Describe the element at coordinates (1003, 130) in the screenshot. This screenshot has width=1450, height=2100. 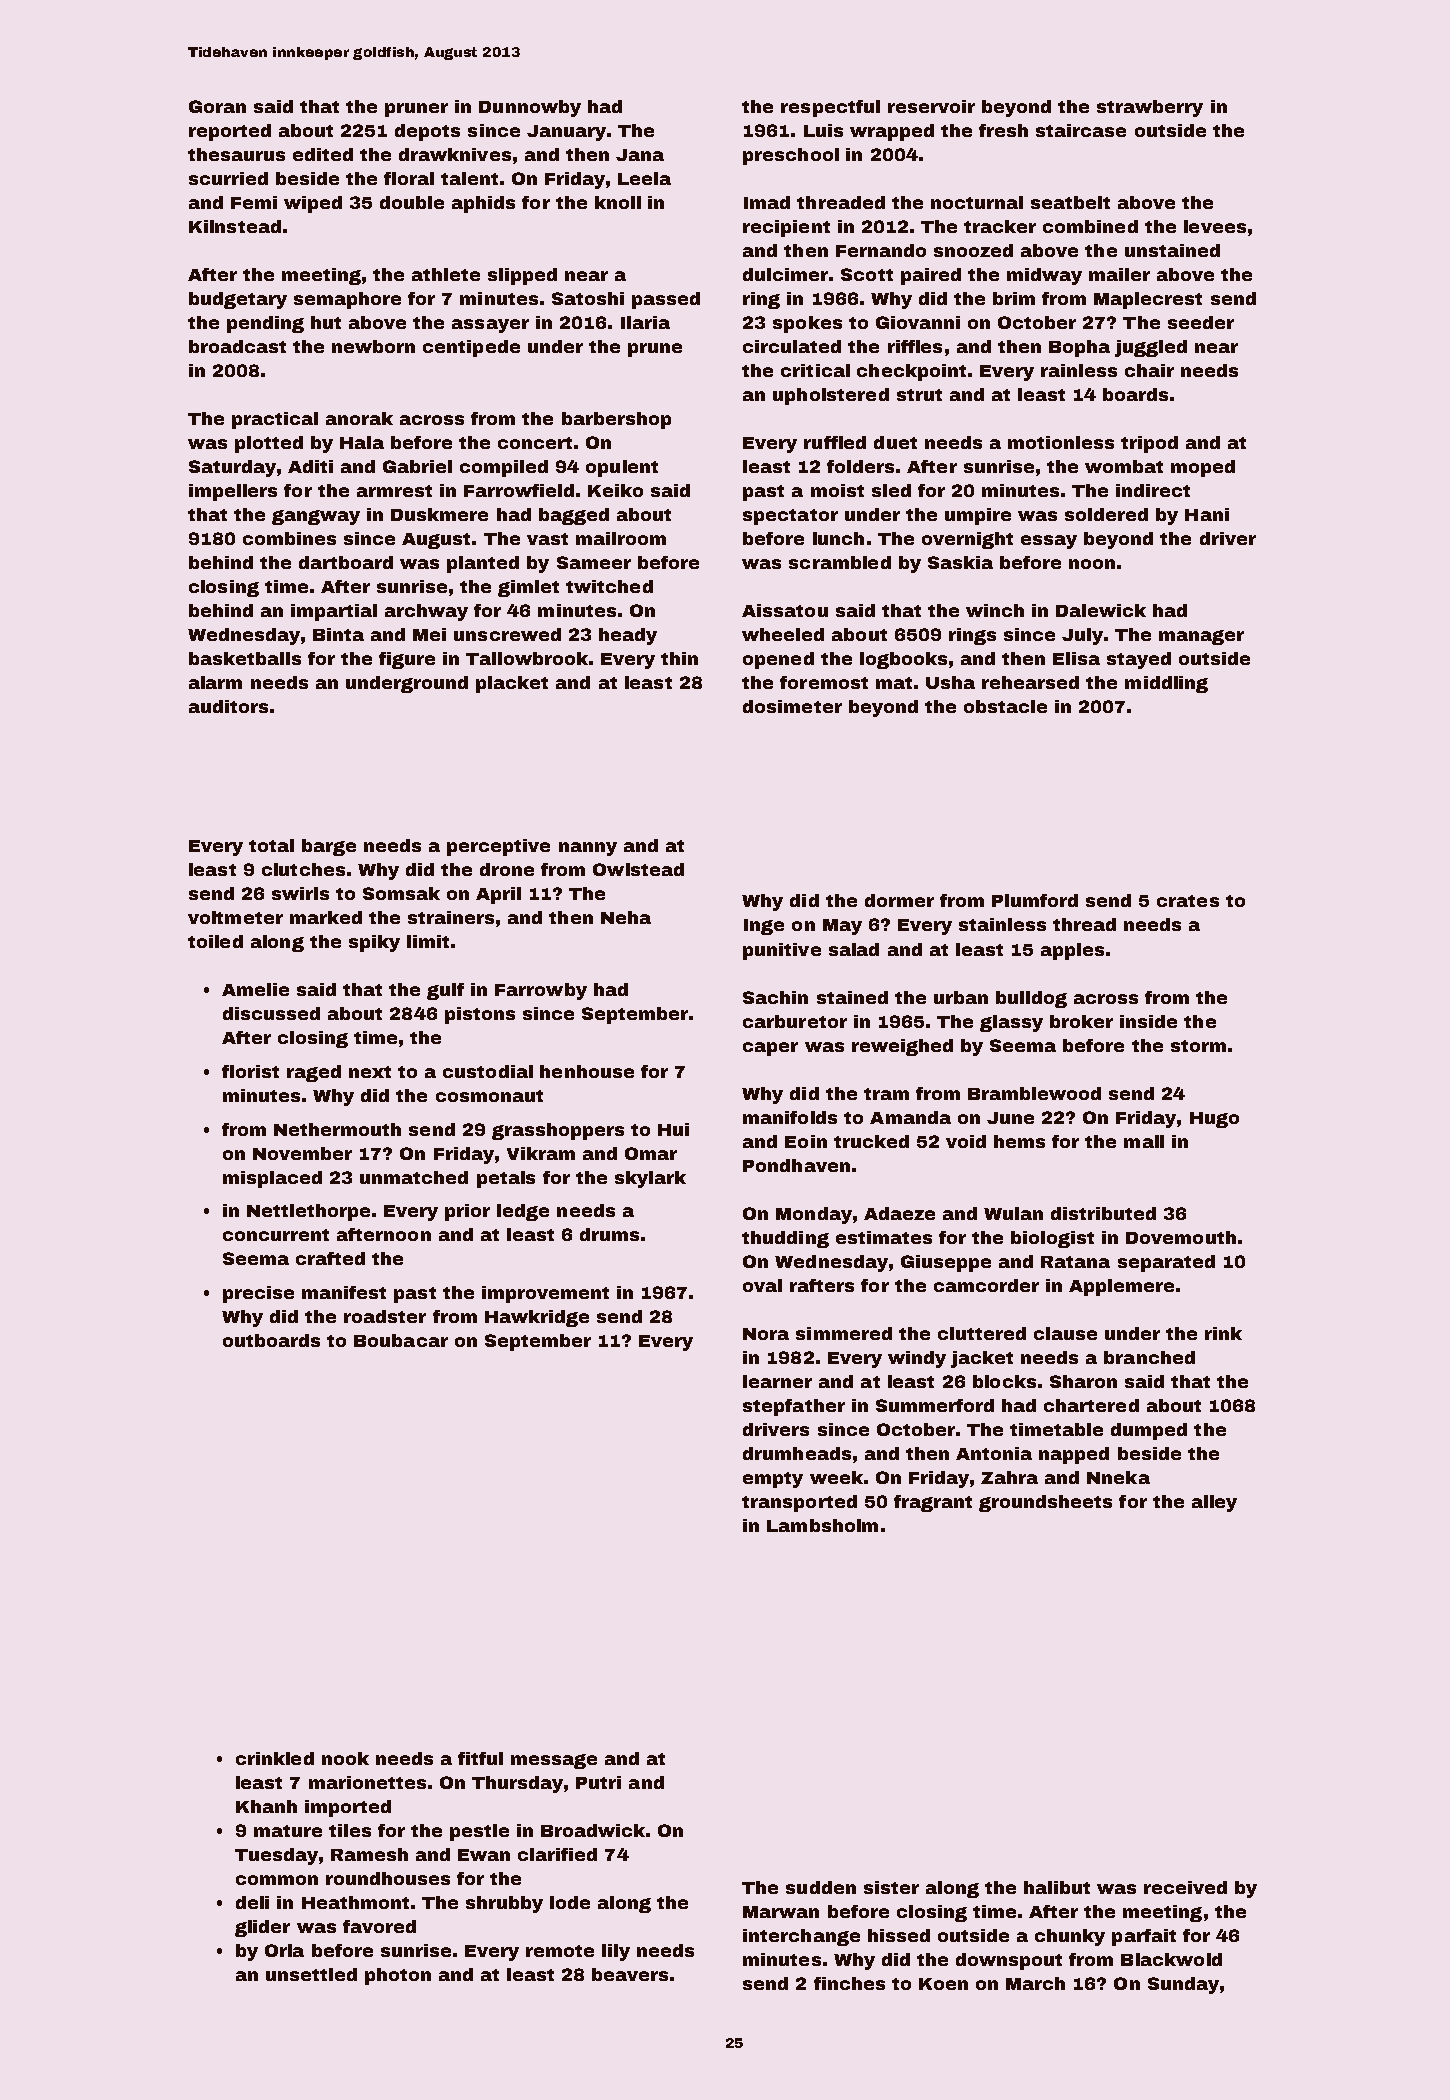
I see `fresh` at that location.
